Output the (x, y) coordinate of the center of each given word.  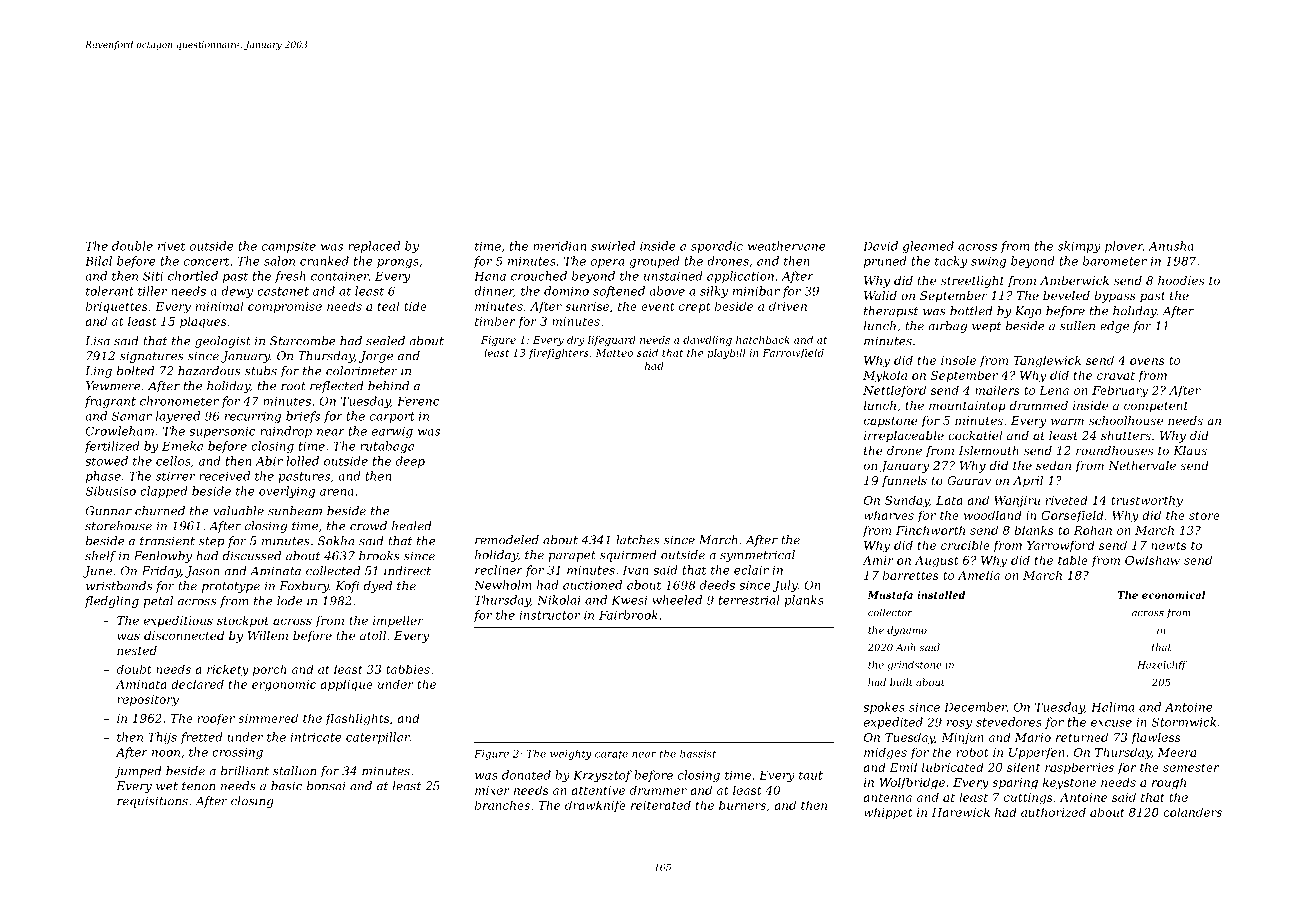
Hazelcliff (1162, 666)
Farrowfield (793, 354)
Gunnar (109, 511)
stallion (294, 771)
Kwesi (629, 600)
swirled (613, 246)
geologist (223, 342)
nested (137, 650)
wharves (889, 515)
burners (742, 805)
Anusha (1171, 246)
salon (279, 261)
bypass (1115, 297)
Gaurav (969, 480)
